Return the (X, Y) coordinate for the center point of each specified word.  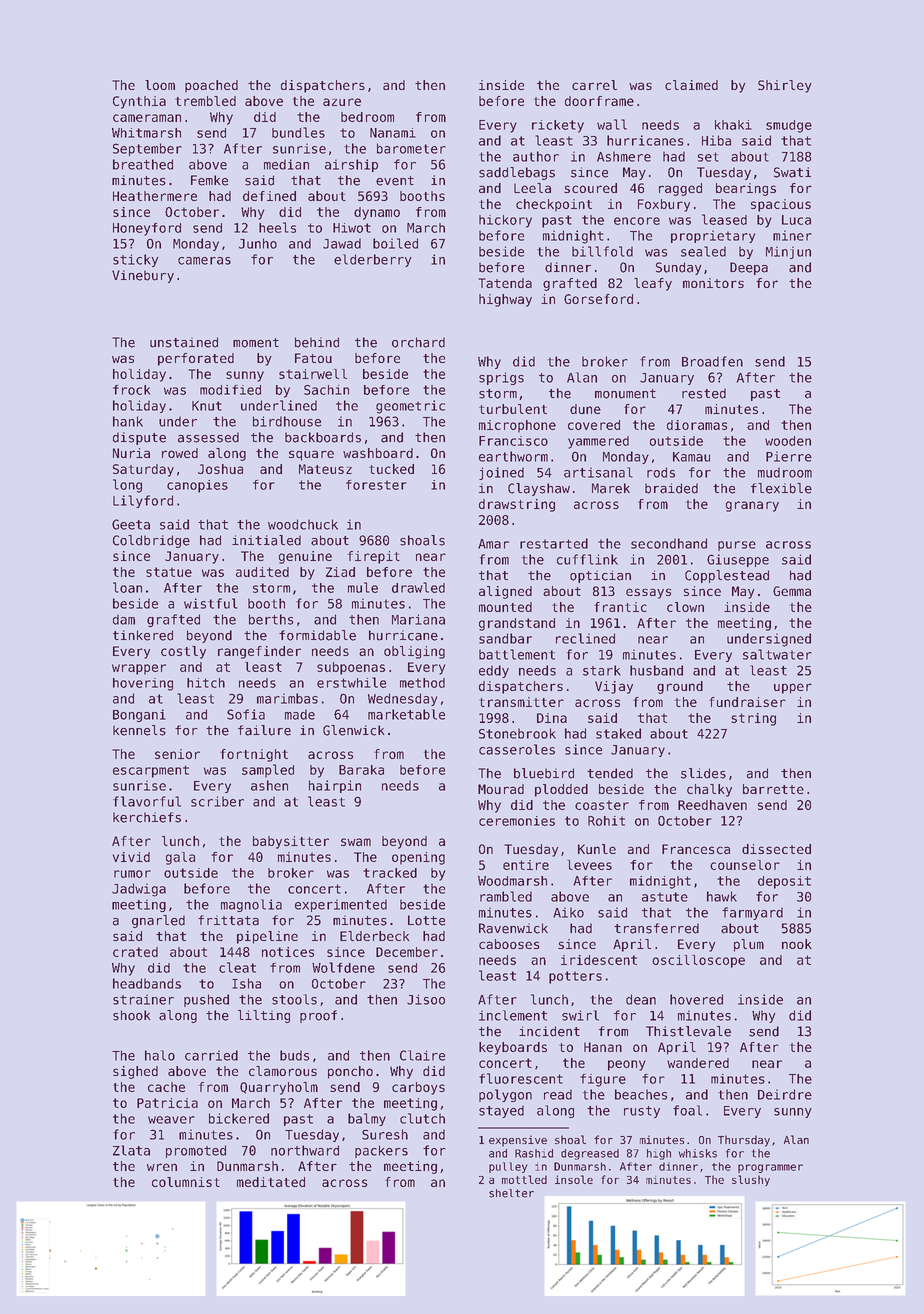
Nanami (393, 133)
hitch (206, 683)
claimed (691, 85)
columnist (186, 1182)
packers (381, 1151)
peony (627, 1065)
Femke (209, 180)
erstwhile (351, 682)
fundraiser (747, 702)
